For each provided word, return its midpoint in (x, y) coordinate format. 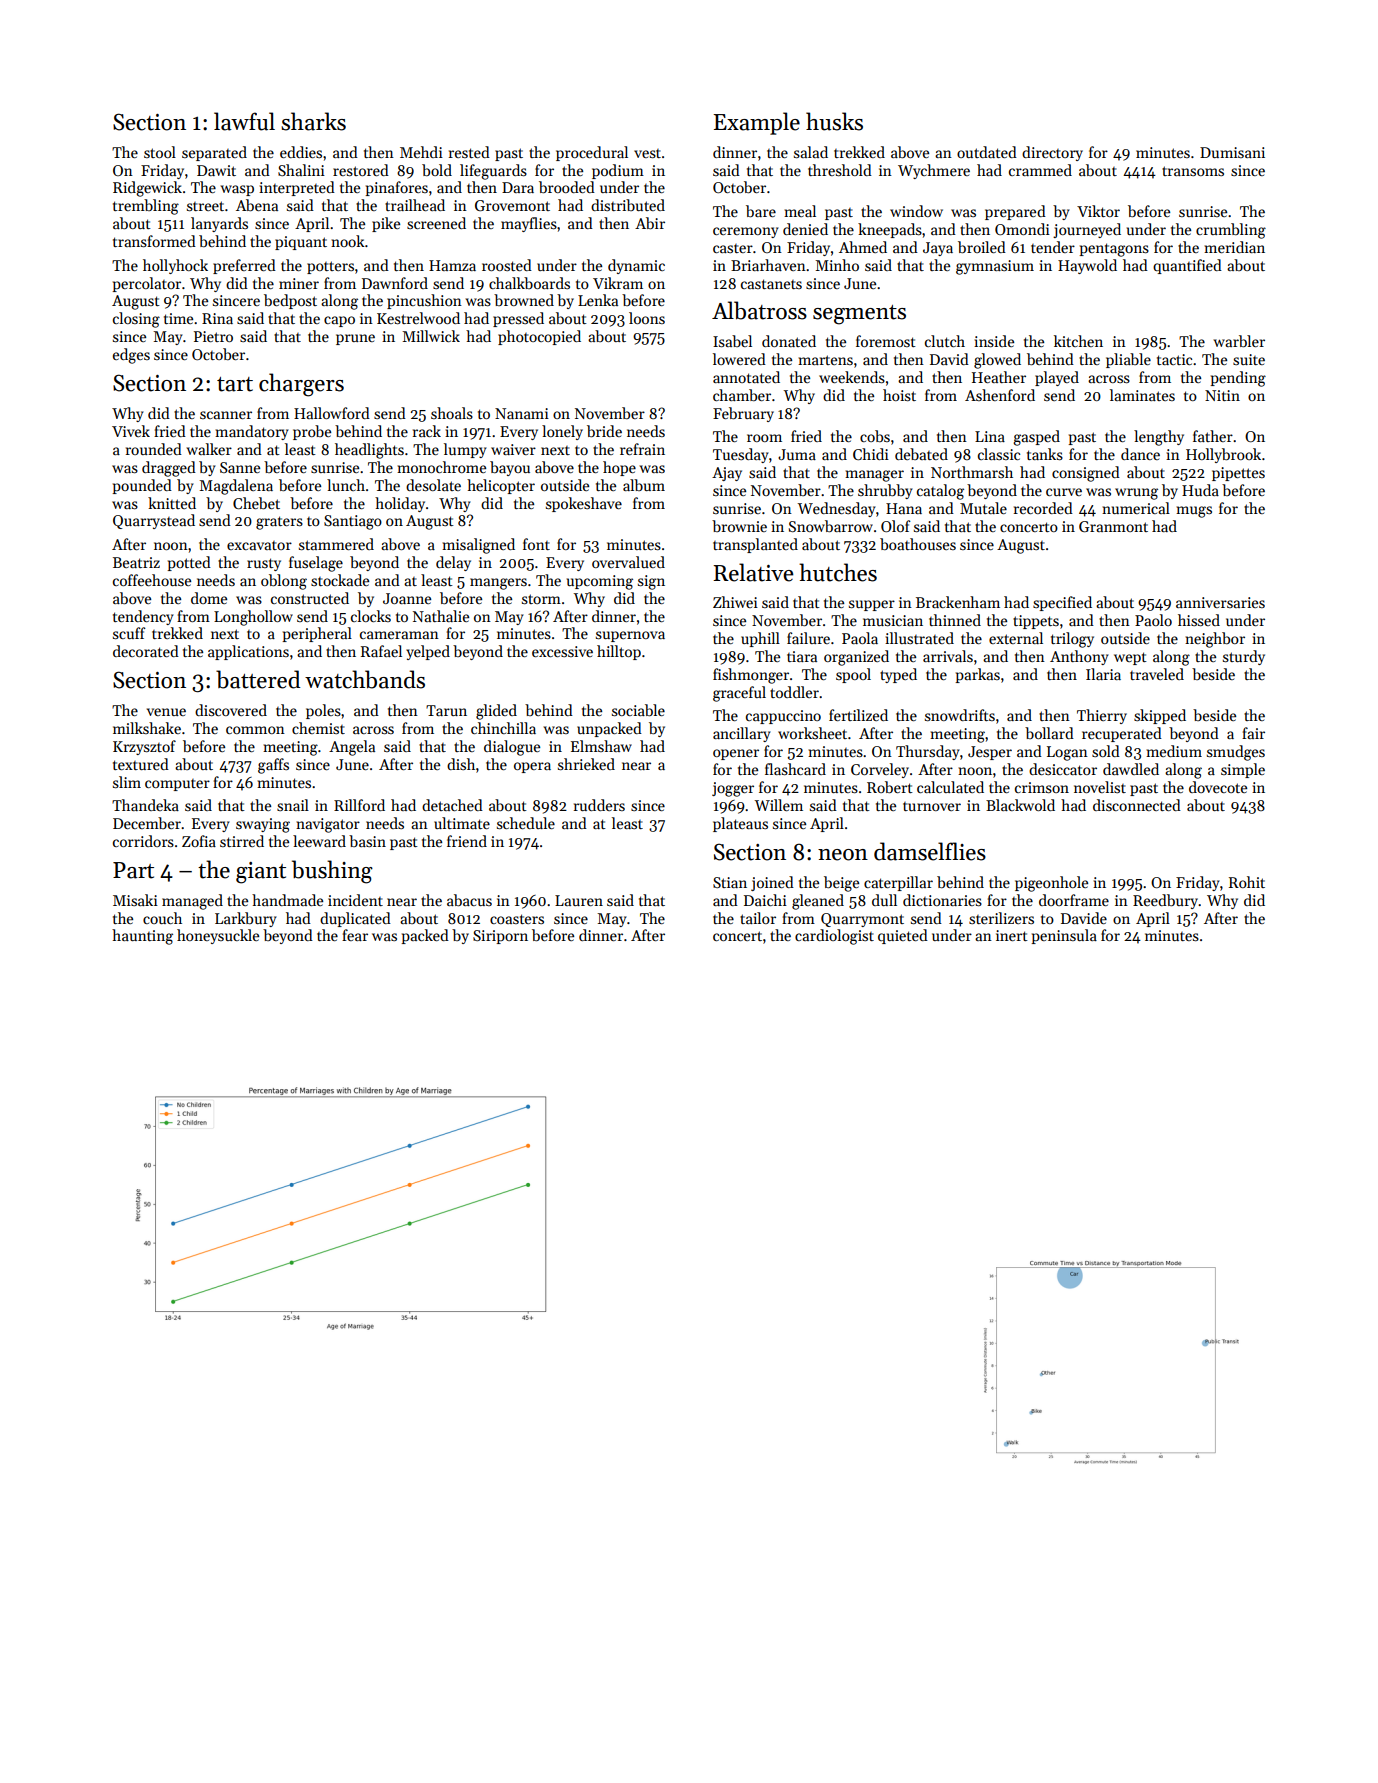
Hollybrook (1223, 455)
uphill (760, 639)
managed (192, 902)
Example (757, 123)
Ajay (727, 474)
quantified (1187, 266)
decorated (146, 651)
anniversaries (1220, 602)
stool (160, 152)
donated (789, 341)
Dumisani (1232, 152)
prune (355, 339)
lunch (346, 485)
